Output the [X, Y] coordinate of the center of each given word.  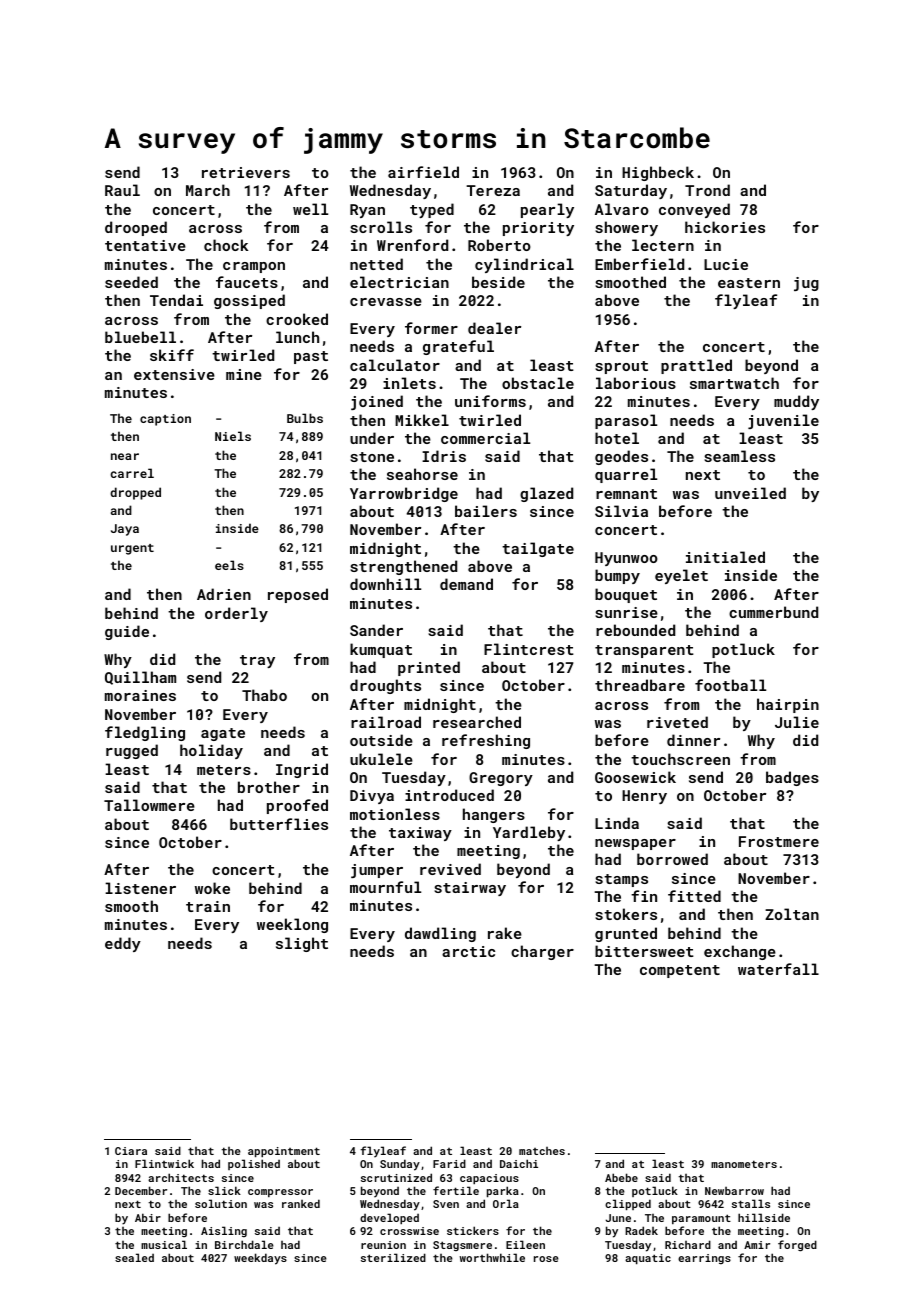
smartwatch [734, 383]
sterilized [393, 1257]
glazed [546, 494]
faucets [247, 282]
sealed [134, 1257]
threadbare [640, 685]
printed [429, 668]
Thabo [264, 695]
